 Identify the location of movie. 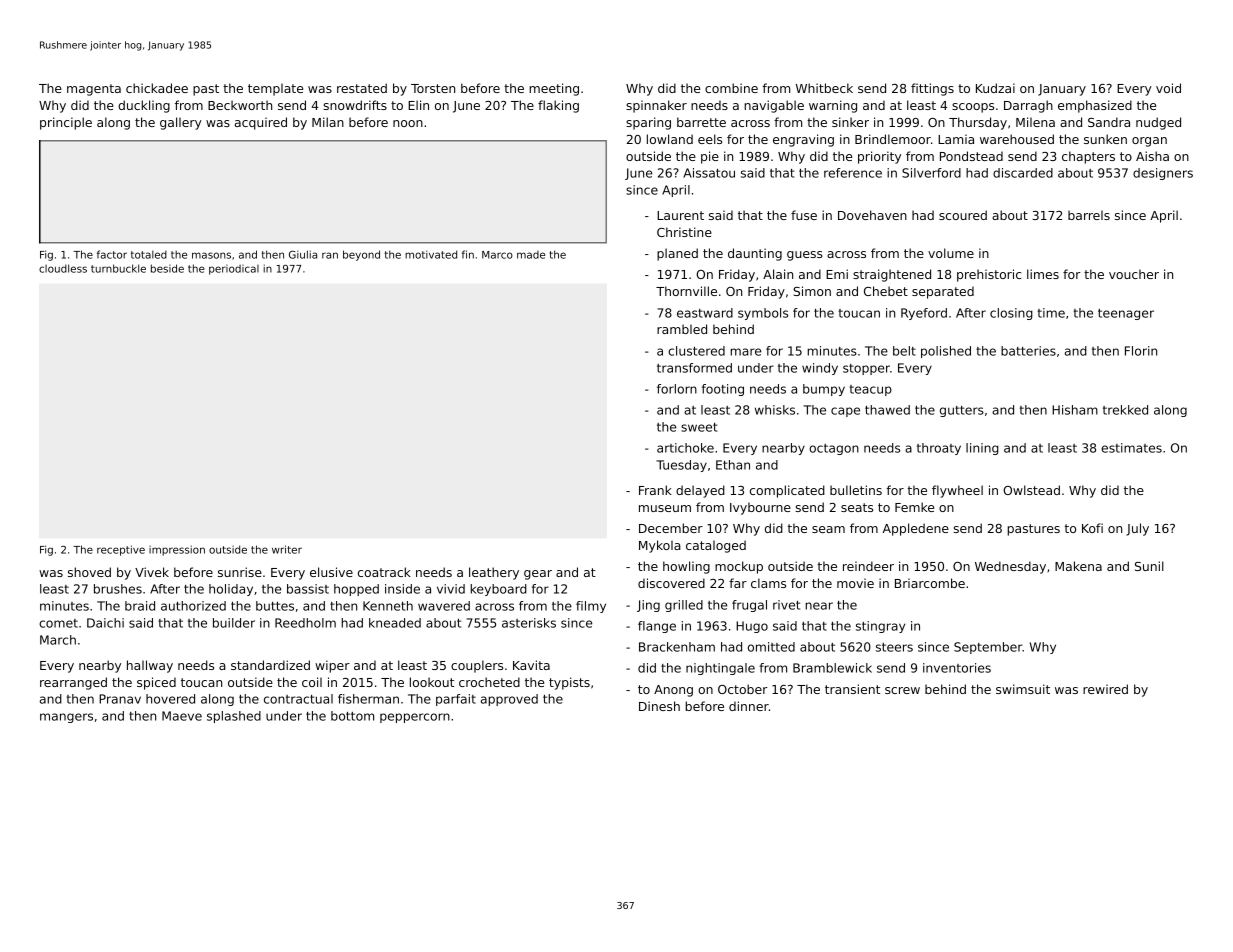
(855, 583).
